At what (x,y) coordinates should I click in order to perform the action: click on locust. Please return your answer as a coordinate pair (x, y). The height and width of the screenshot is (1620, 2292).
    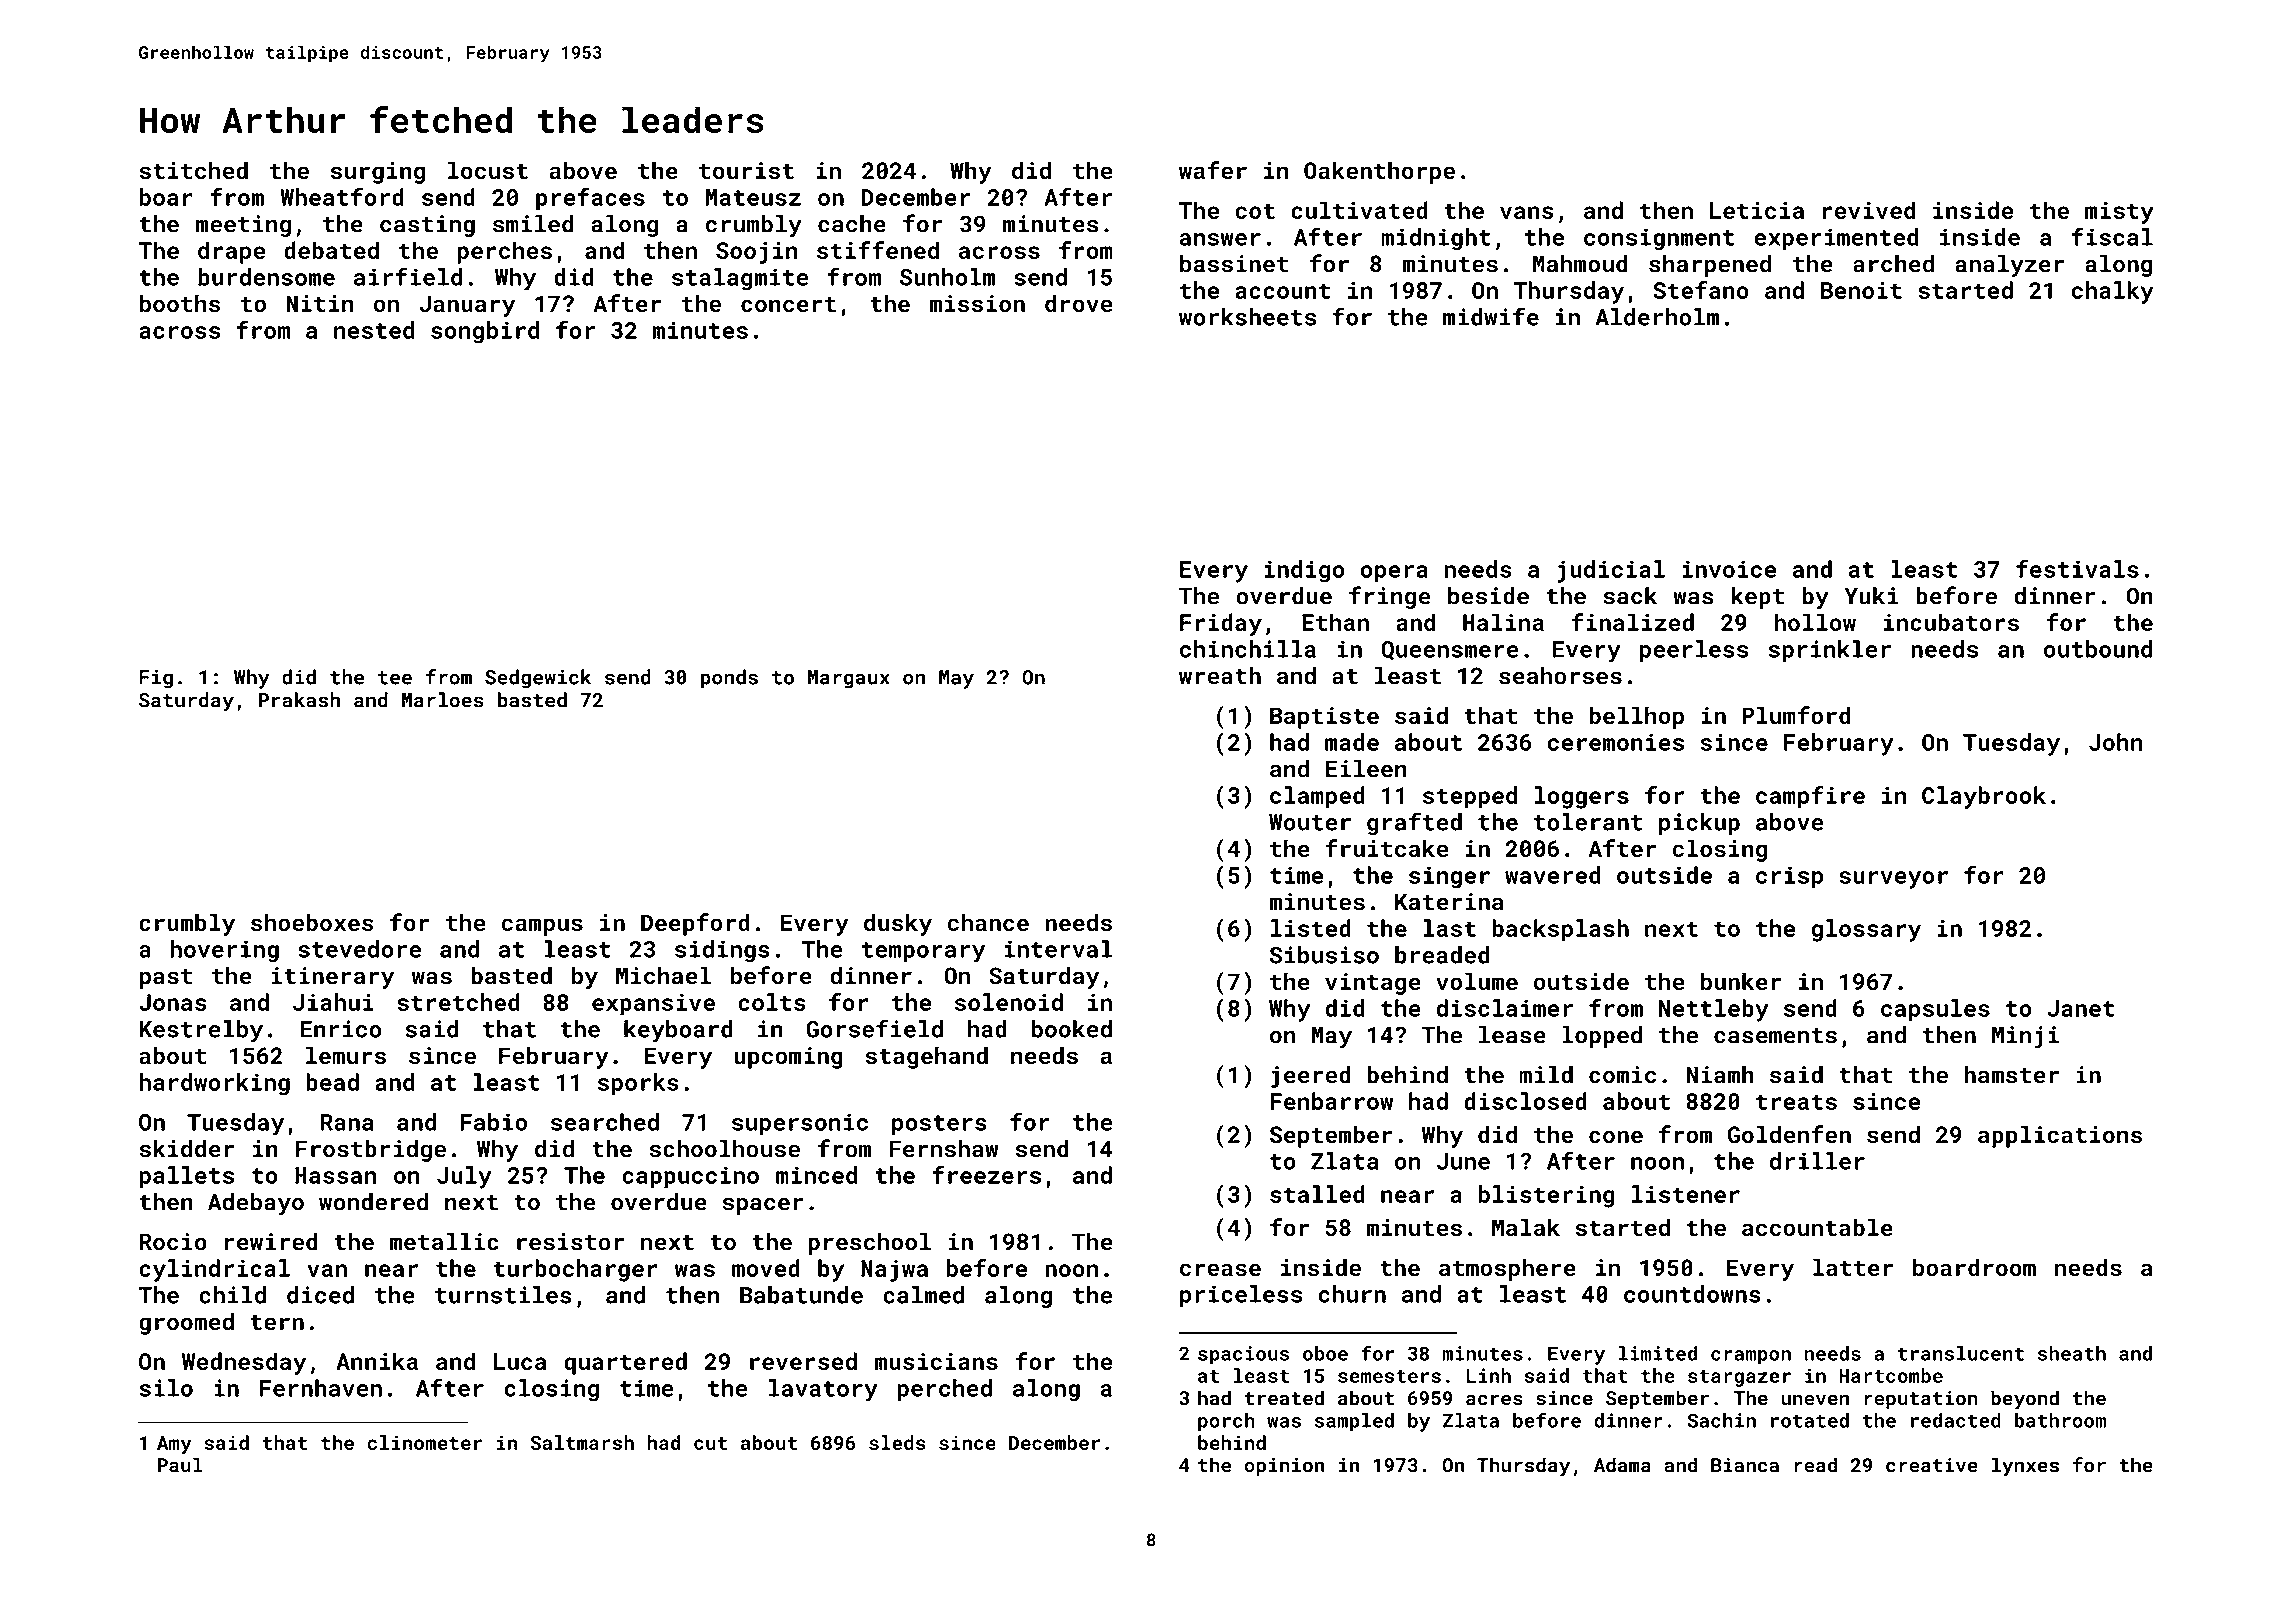
    Looking at the image, I should click on (488, 170).
